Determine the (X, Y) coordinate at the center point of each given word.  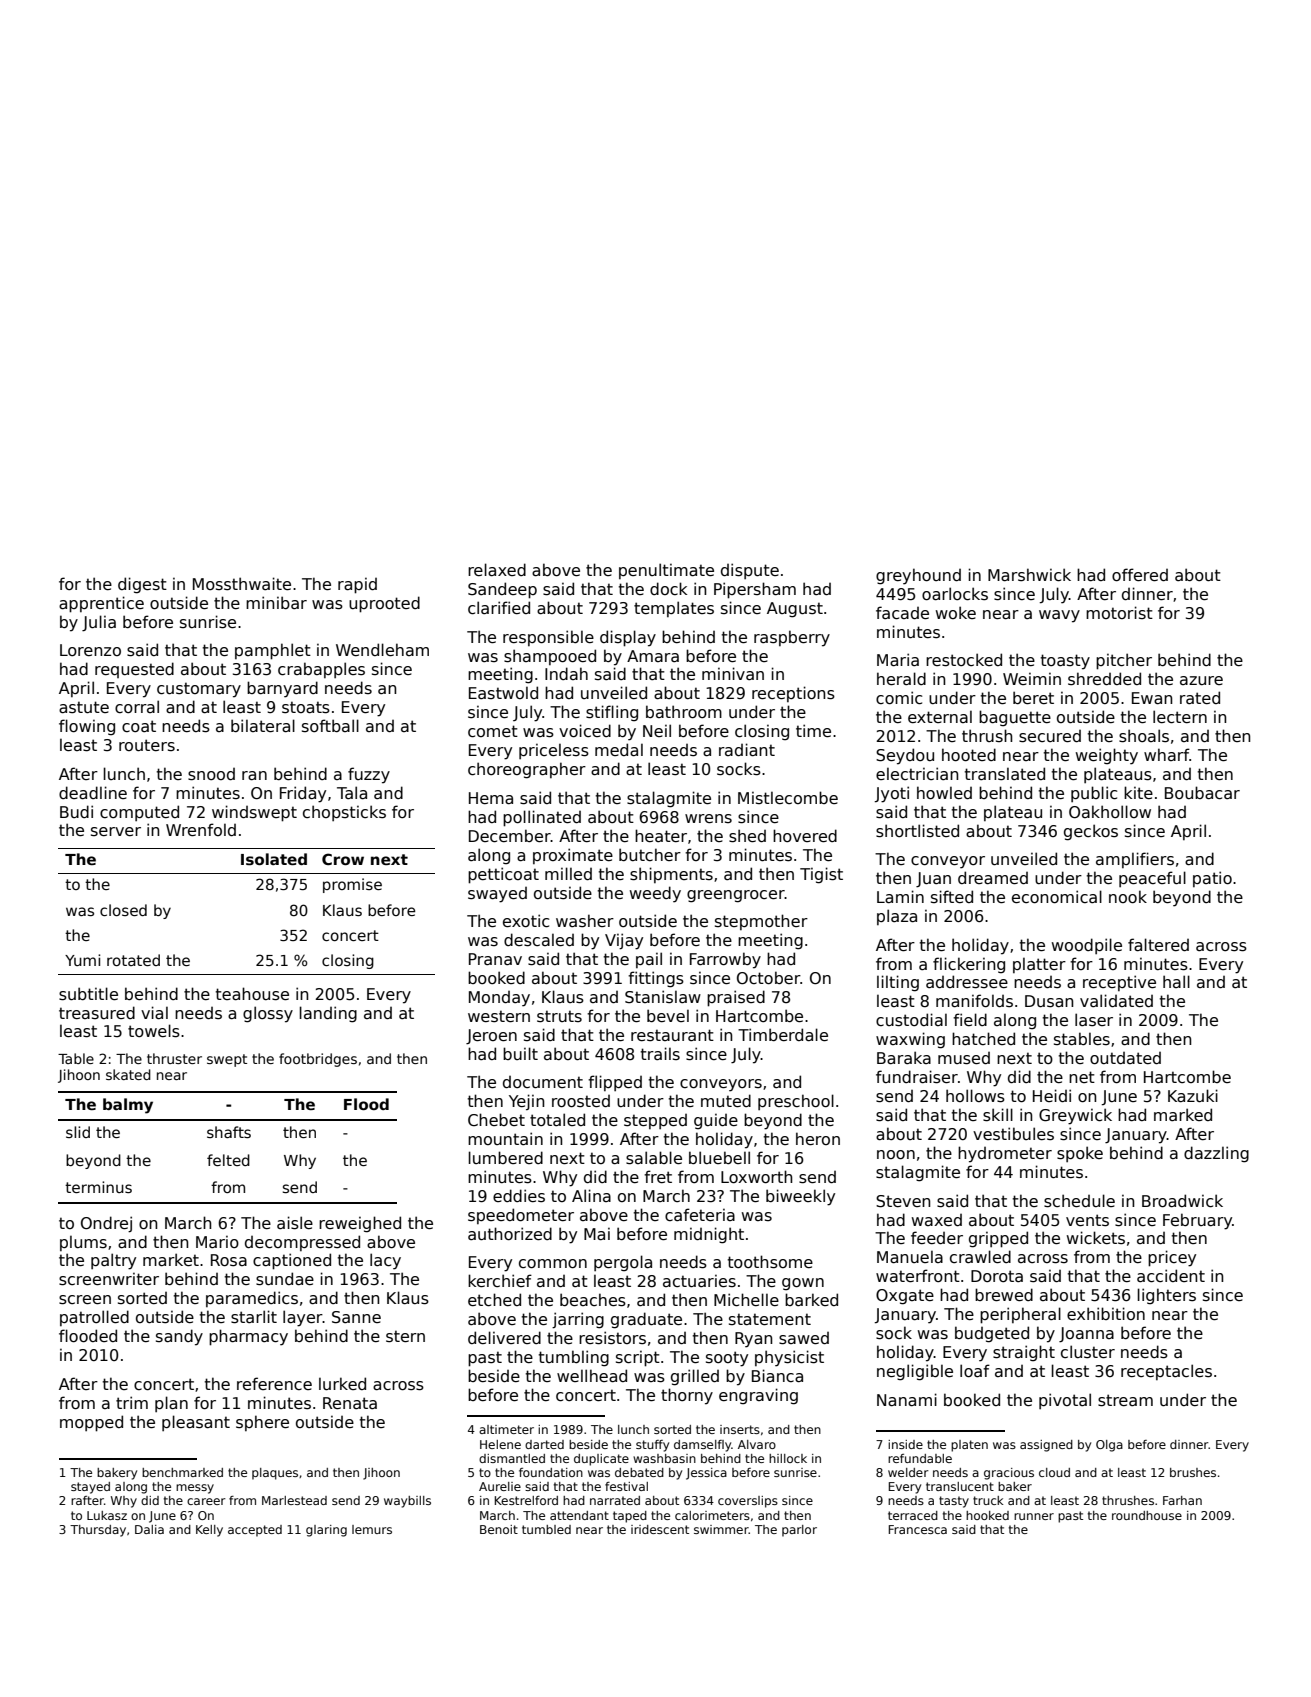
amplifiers (1135, 860)
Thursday (98, 1531)
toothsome (770, 1262)
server (116, 831)
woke (956, 612)
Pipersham (755, 590)
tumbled (546, 1529)
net (1082, 1077)
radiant (747, 749)
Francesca (918, 1529)
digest (142, 585)
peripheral (1020, 1315)
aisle (295, 1223)
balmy (128, 1106)
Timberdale (783, 1034)
